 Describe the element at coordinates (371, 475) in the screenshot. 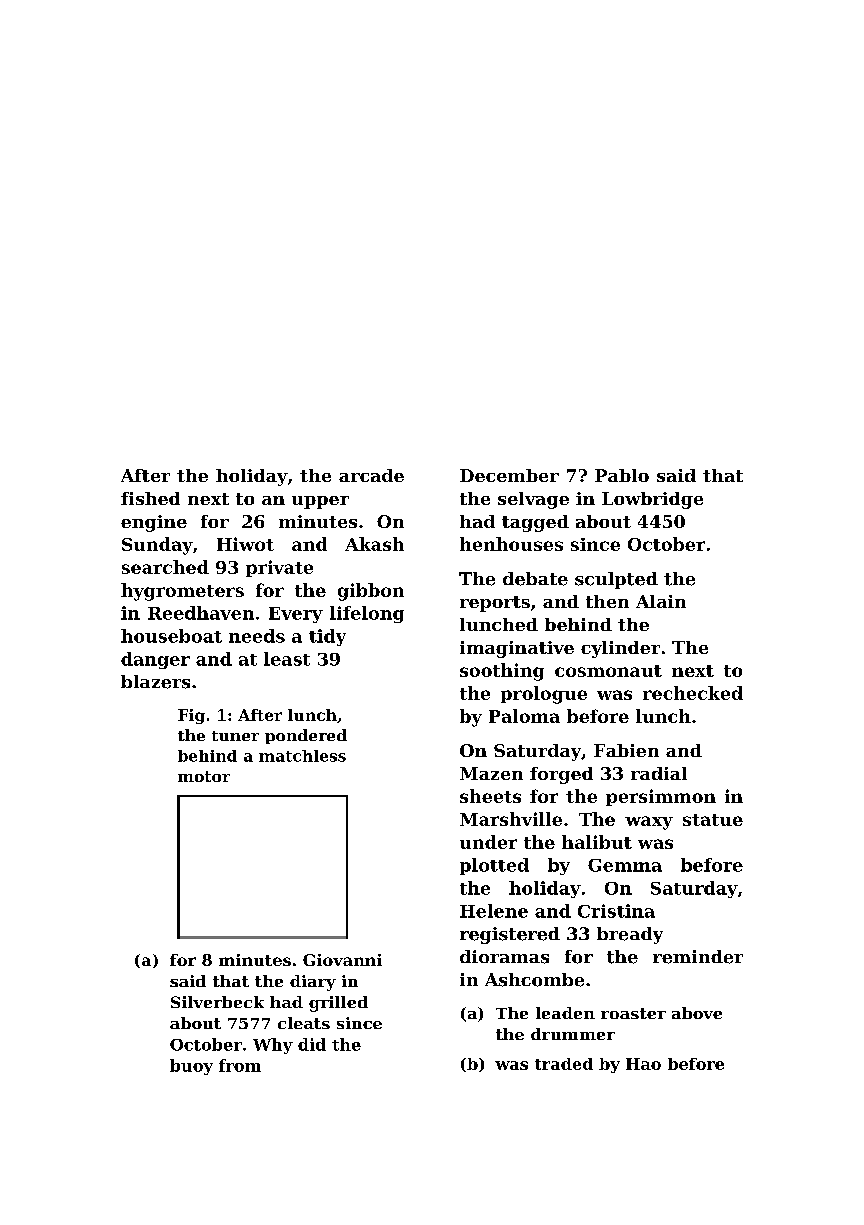

I see `arcade` at that location.
